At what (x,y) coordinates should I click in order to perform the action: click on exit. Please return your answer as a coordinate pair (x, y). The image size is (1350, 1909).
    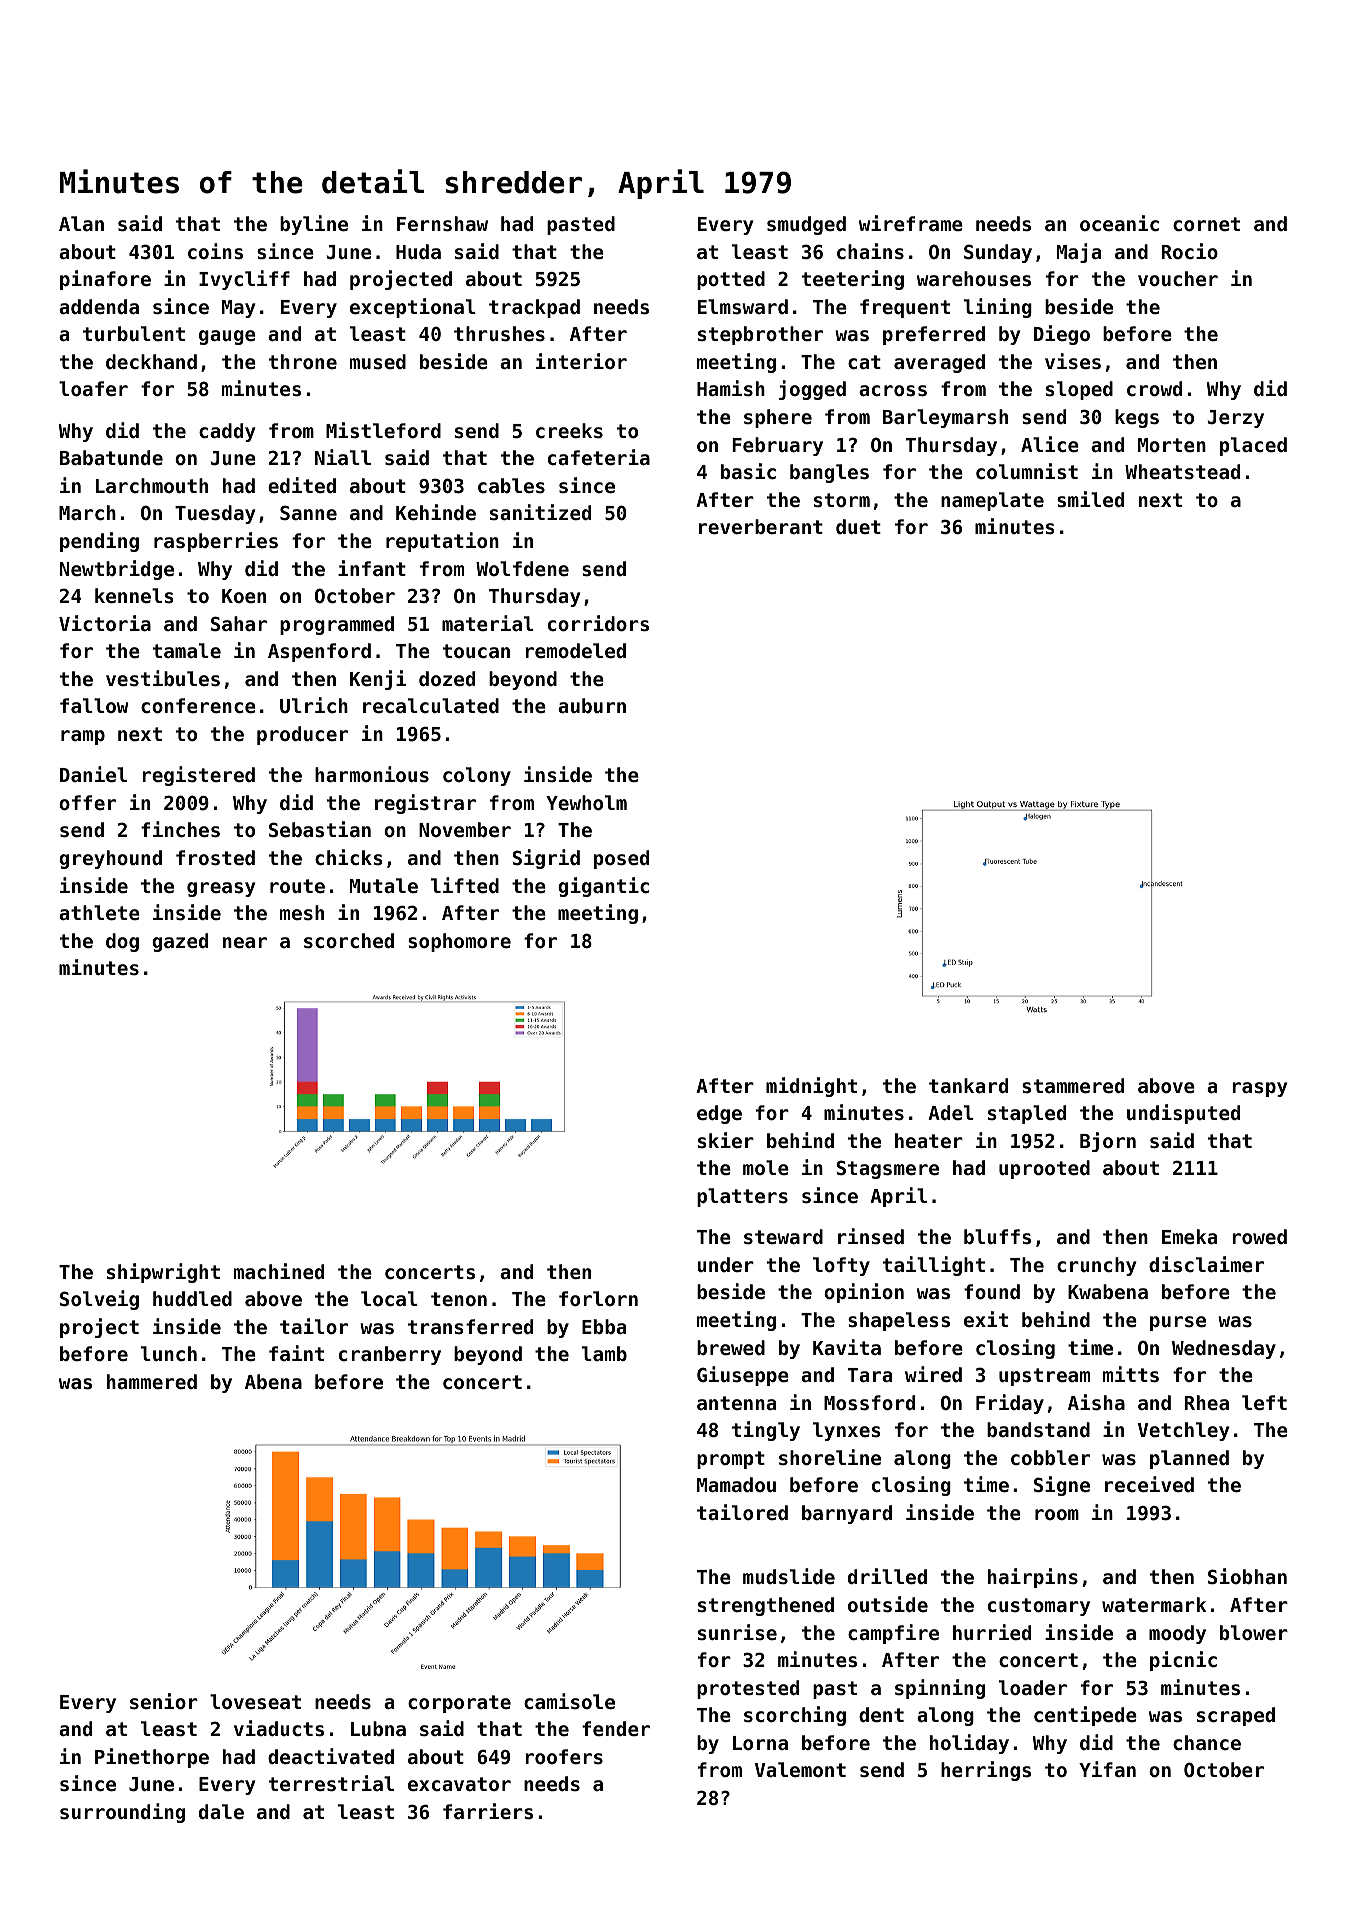
    Looking at the image, I should click on (986, 1319).
